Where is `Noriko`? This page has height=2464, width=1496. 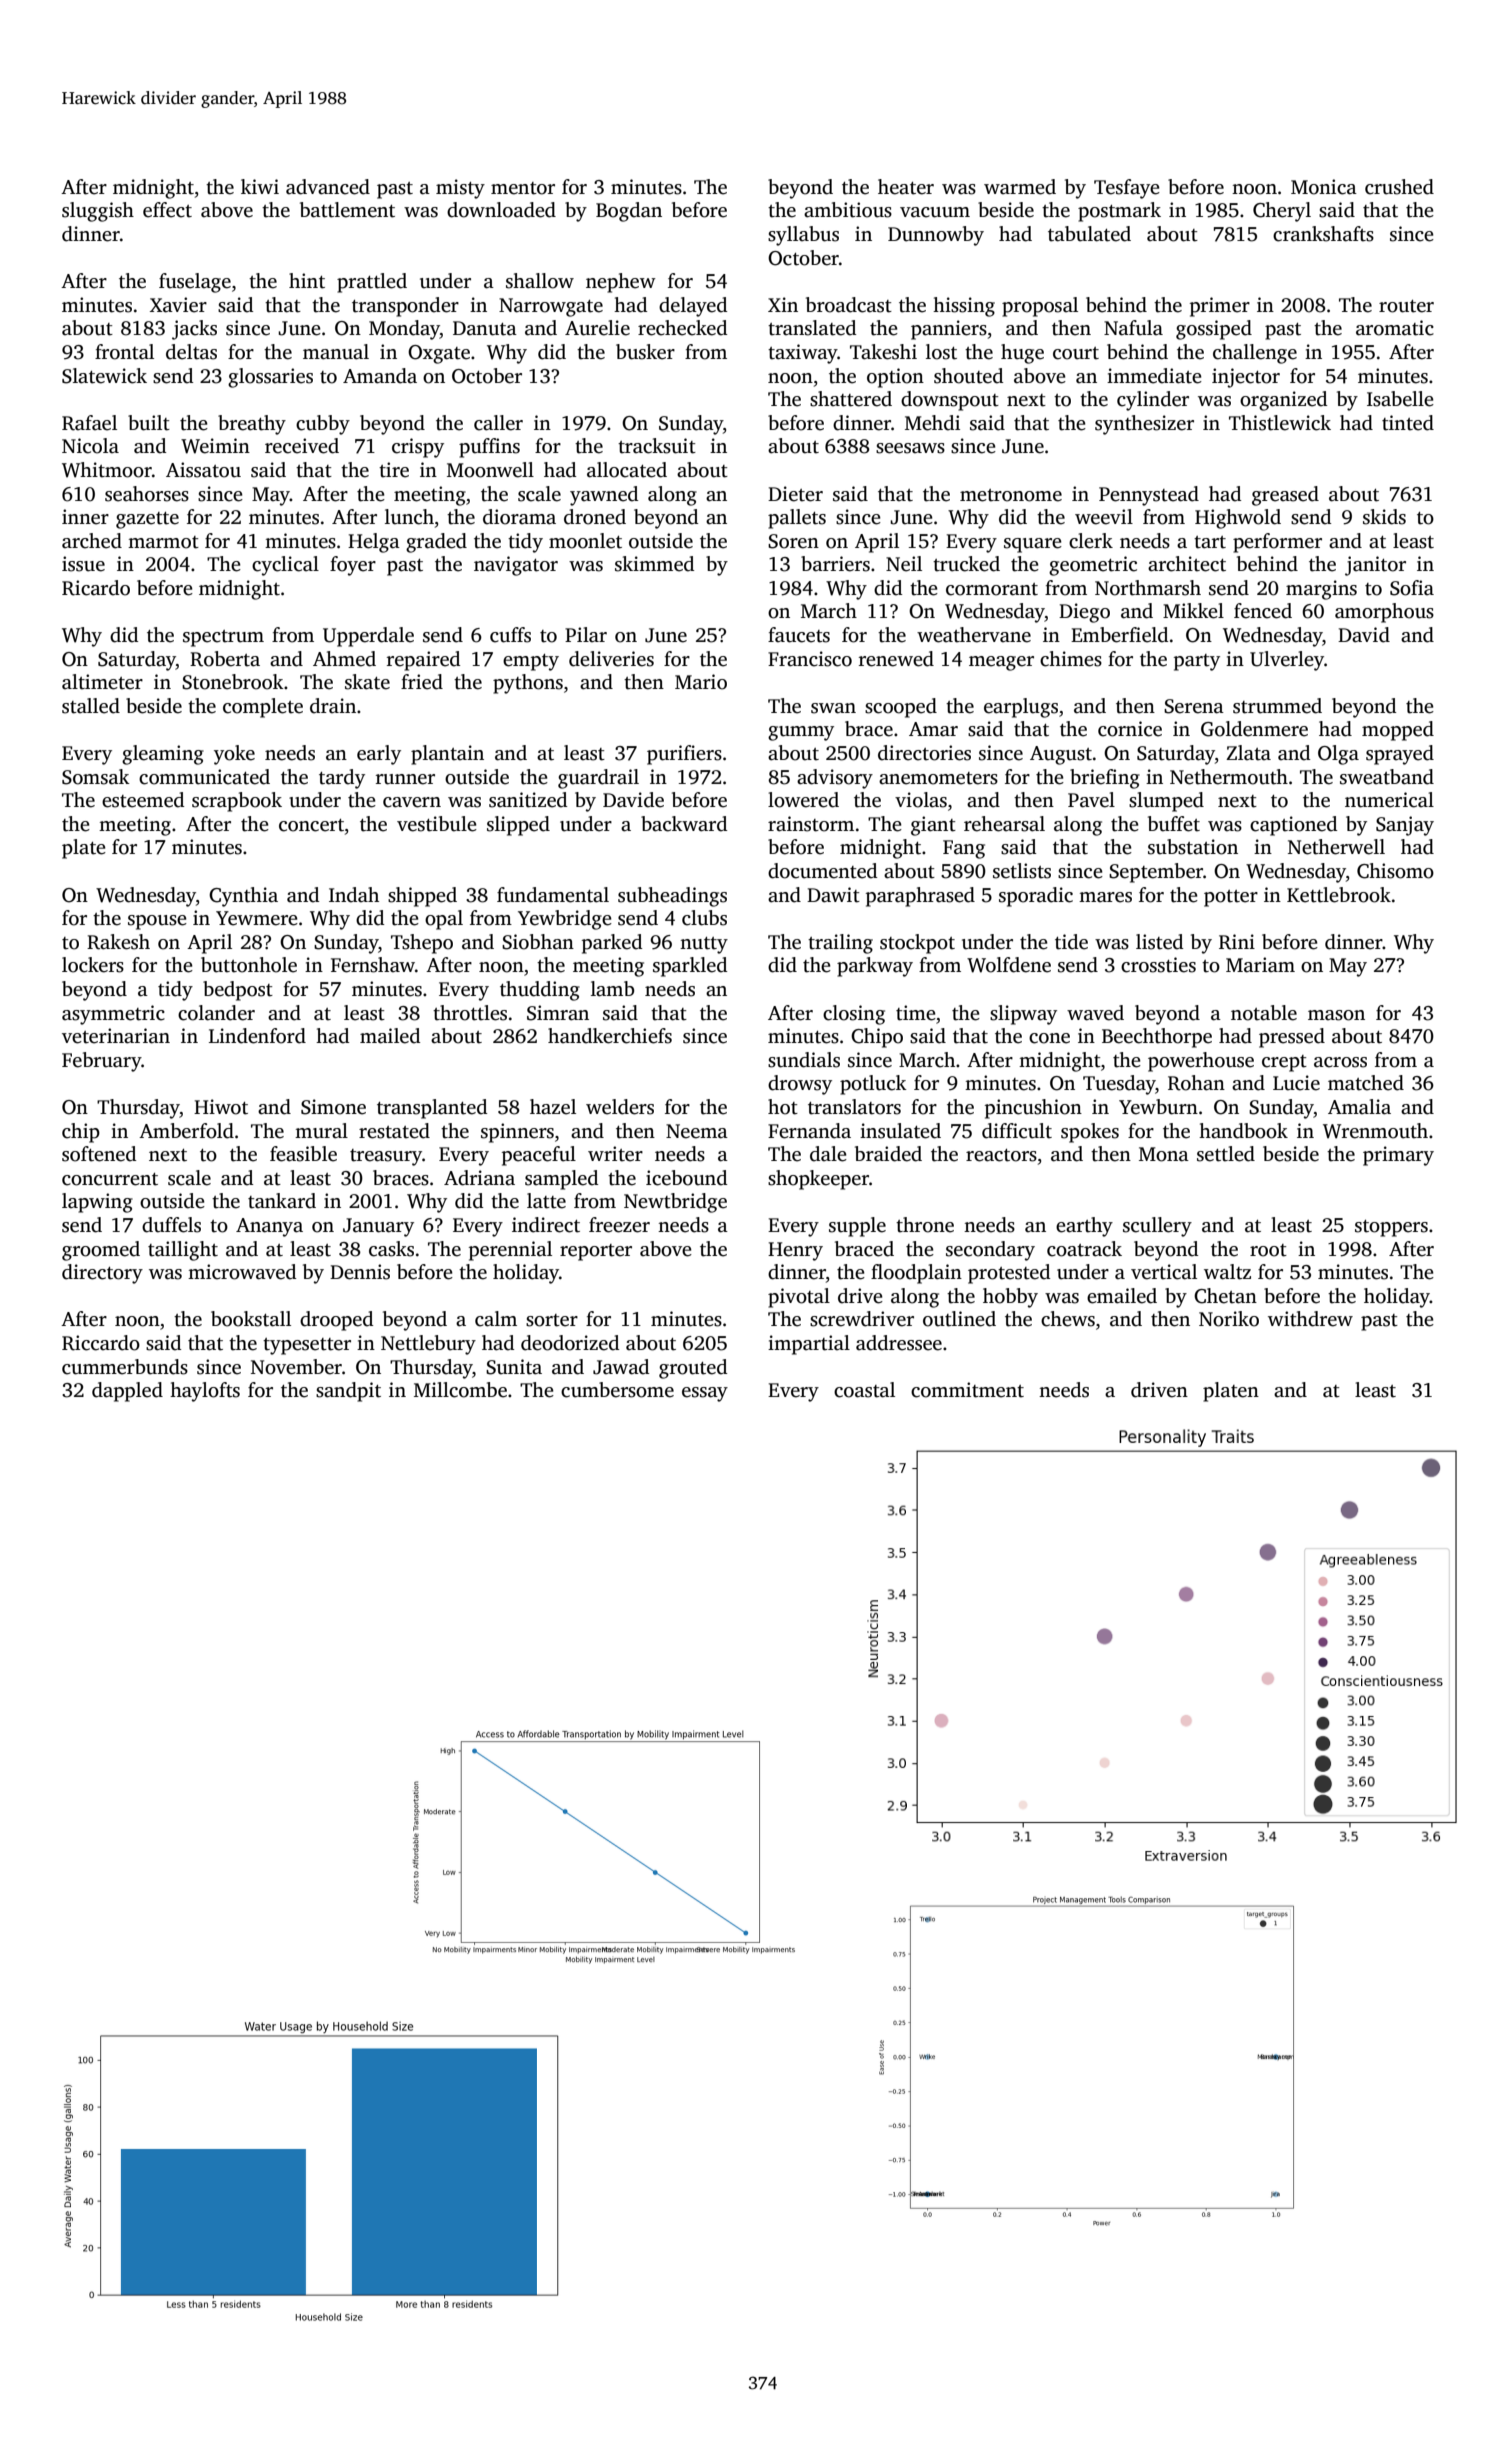
Noriko is located at coordinates (1229, 1319).
